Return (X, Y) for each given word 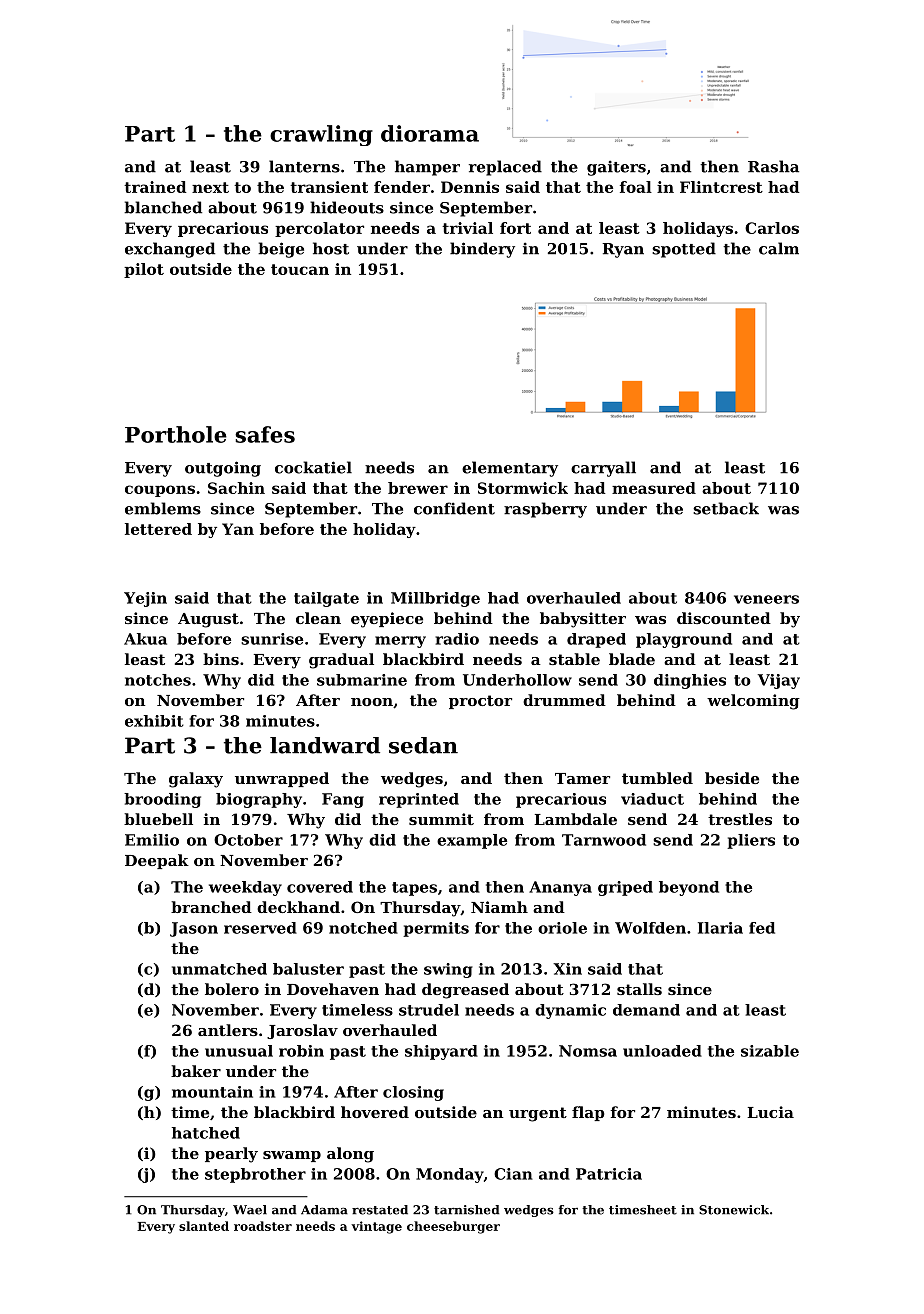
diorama (430, 133)
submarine (362, 680)
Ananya (560, 888)
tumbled (657, 778)
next (210, 187)
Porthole (176, 434)
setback (726, 508)
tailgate (326, 599)
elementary (510, 469)
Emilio (152, 840)
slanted (204, 1226)
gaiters (616, 168)
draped (596, 640)
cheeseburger (453, 1227)
